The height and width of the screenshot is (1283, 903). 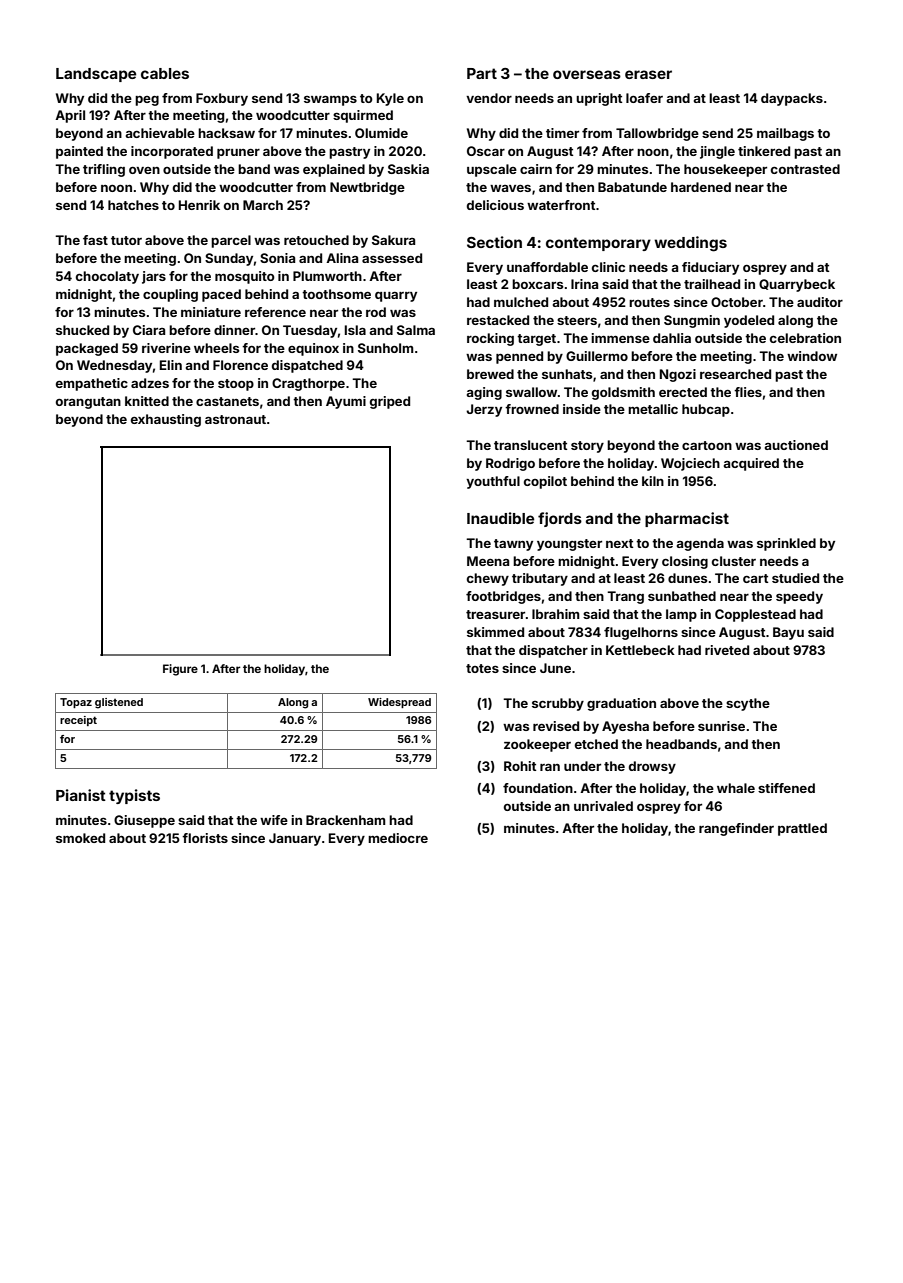 I want to click on Figure, so click(x=180, y=670).
